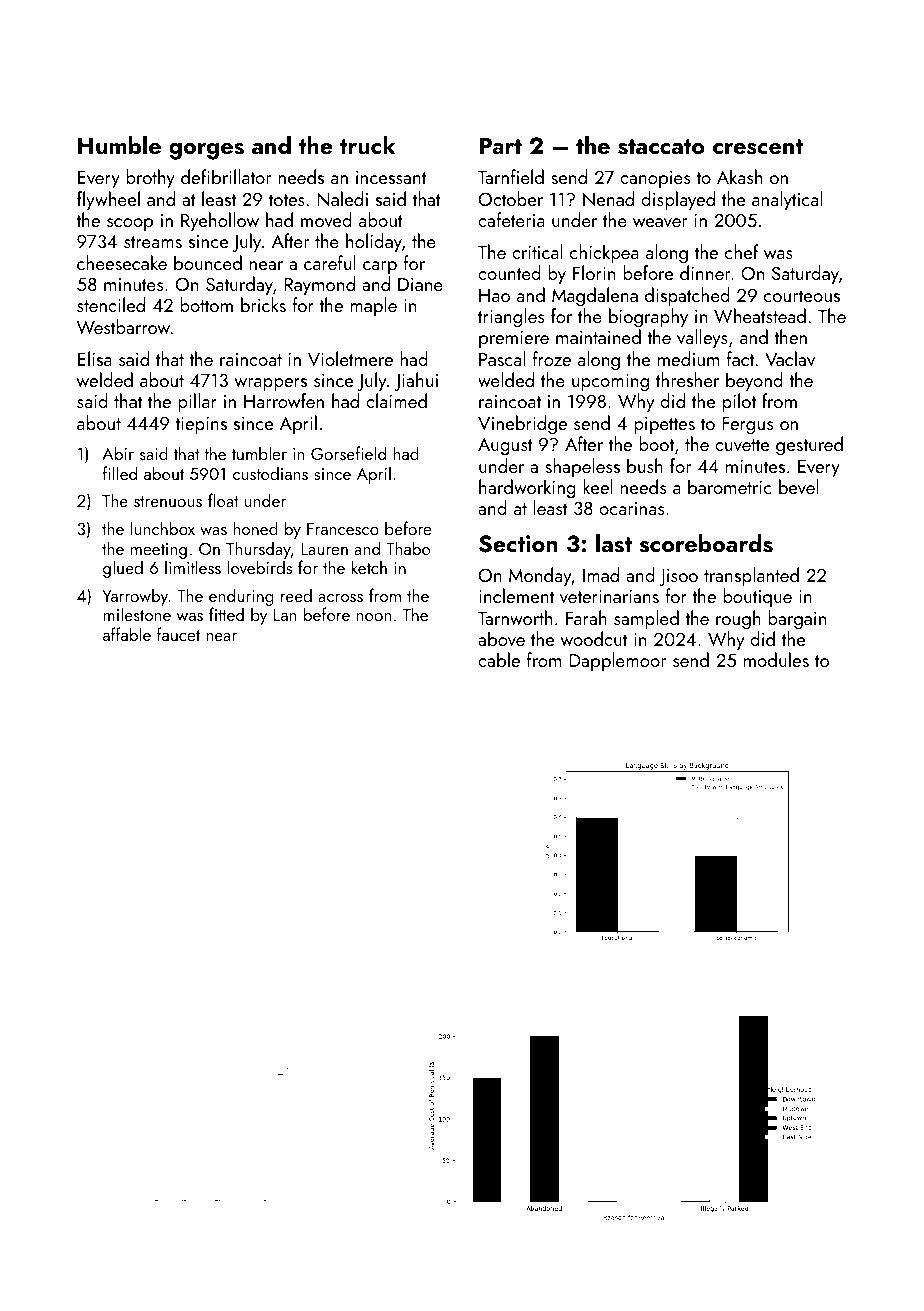 The height and width of the screenshot is (1311, 924). I want to click on strenuous, so click(168, 501).
